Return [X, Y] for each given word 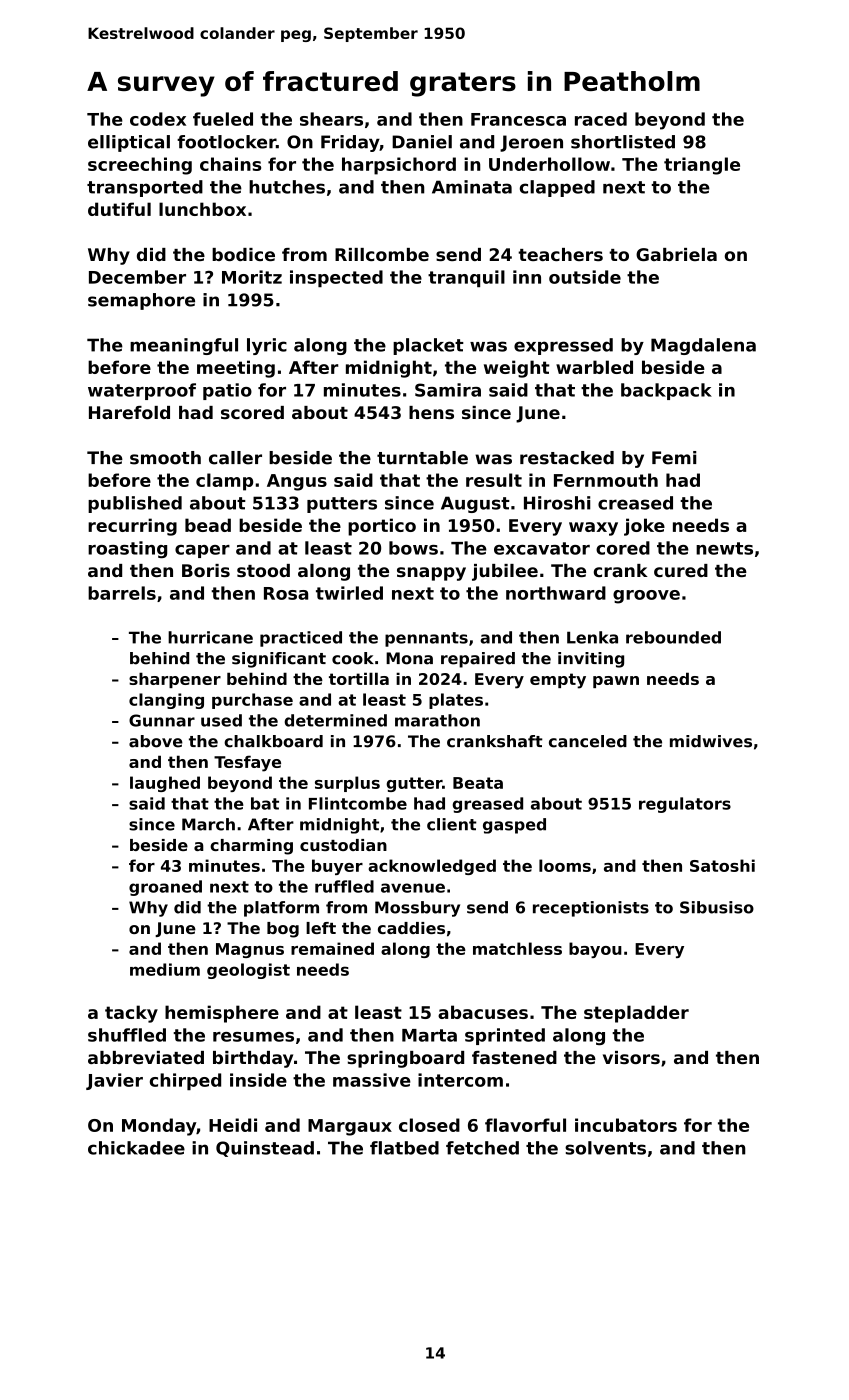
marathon [437, 720]
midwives [711, 741]
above [156, 741]
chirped [185, 1081]
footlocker [226, 142]
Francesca [518, 119]
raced [601, 119]
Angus [297, 482]
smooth [165, 458]
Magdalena [703, 346]
